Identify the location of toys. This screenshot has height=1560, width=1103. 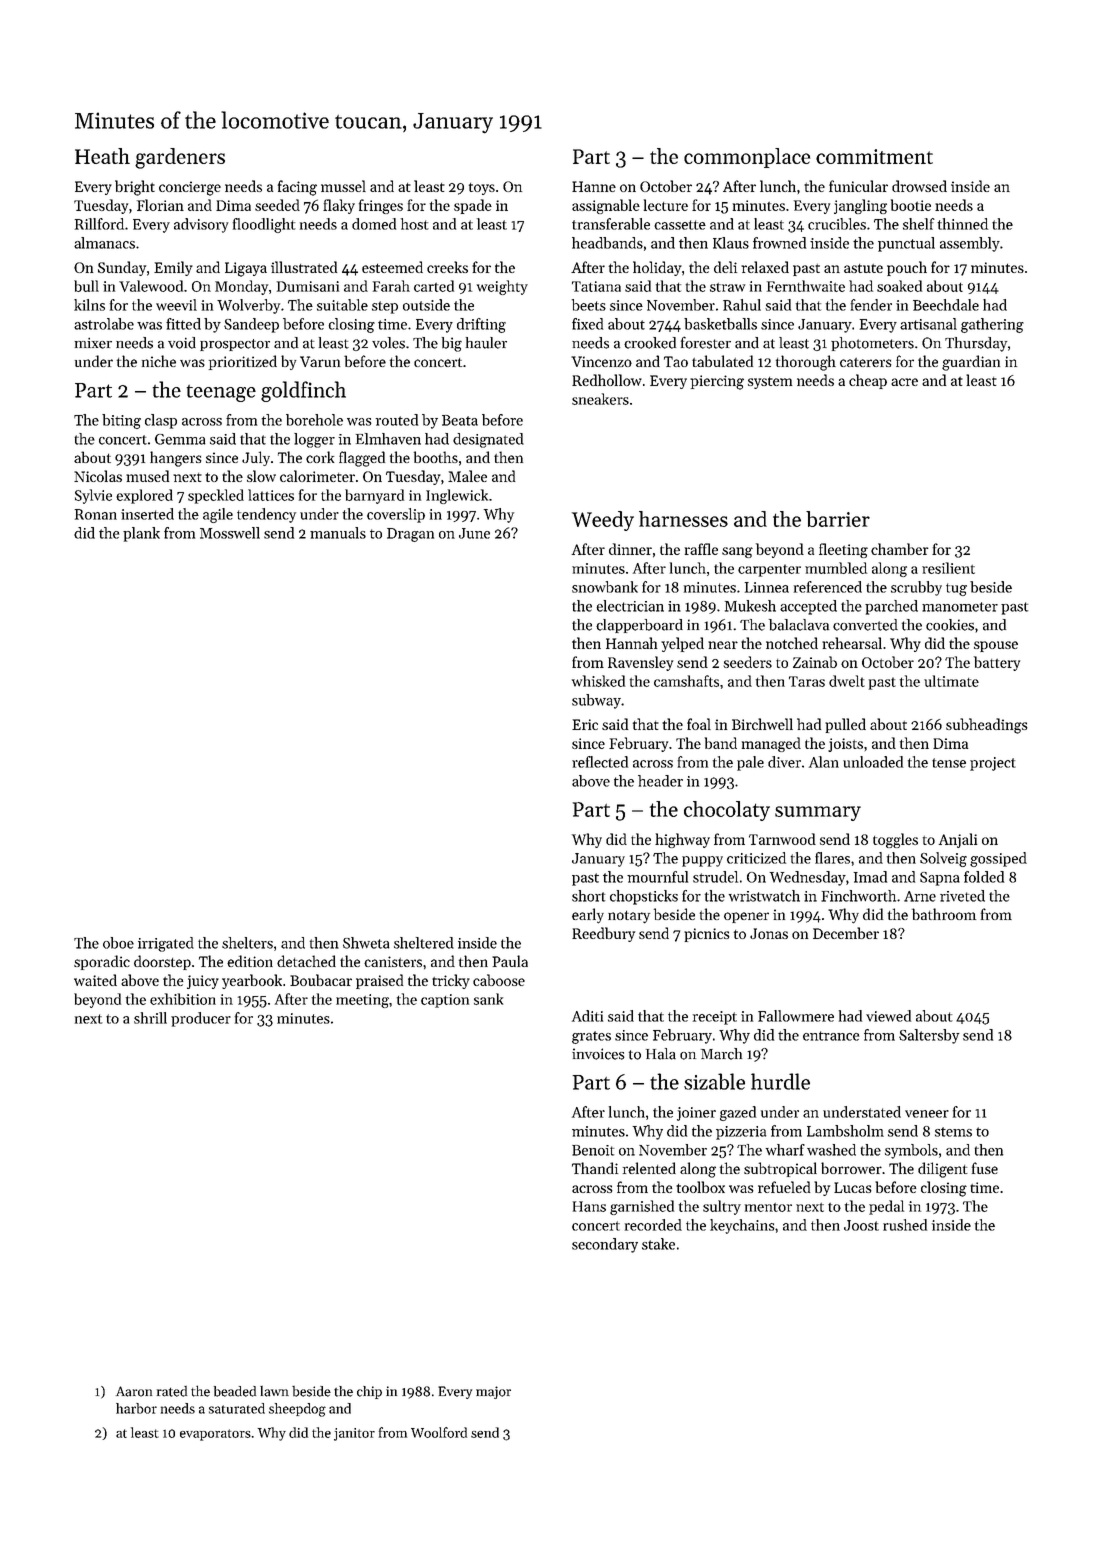
(482, 189).
